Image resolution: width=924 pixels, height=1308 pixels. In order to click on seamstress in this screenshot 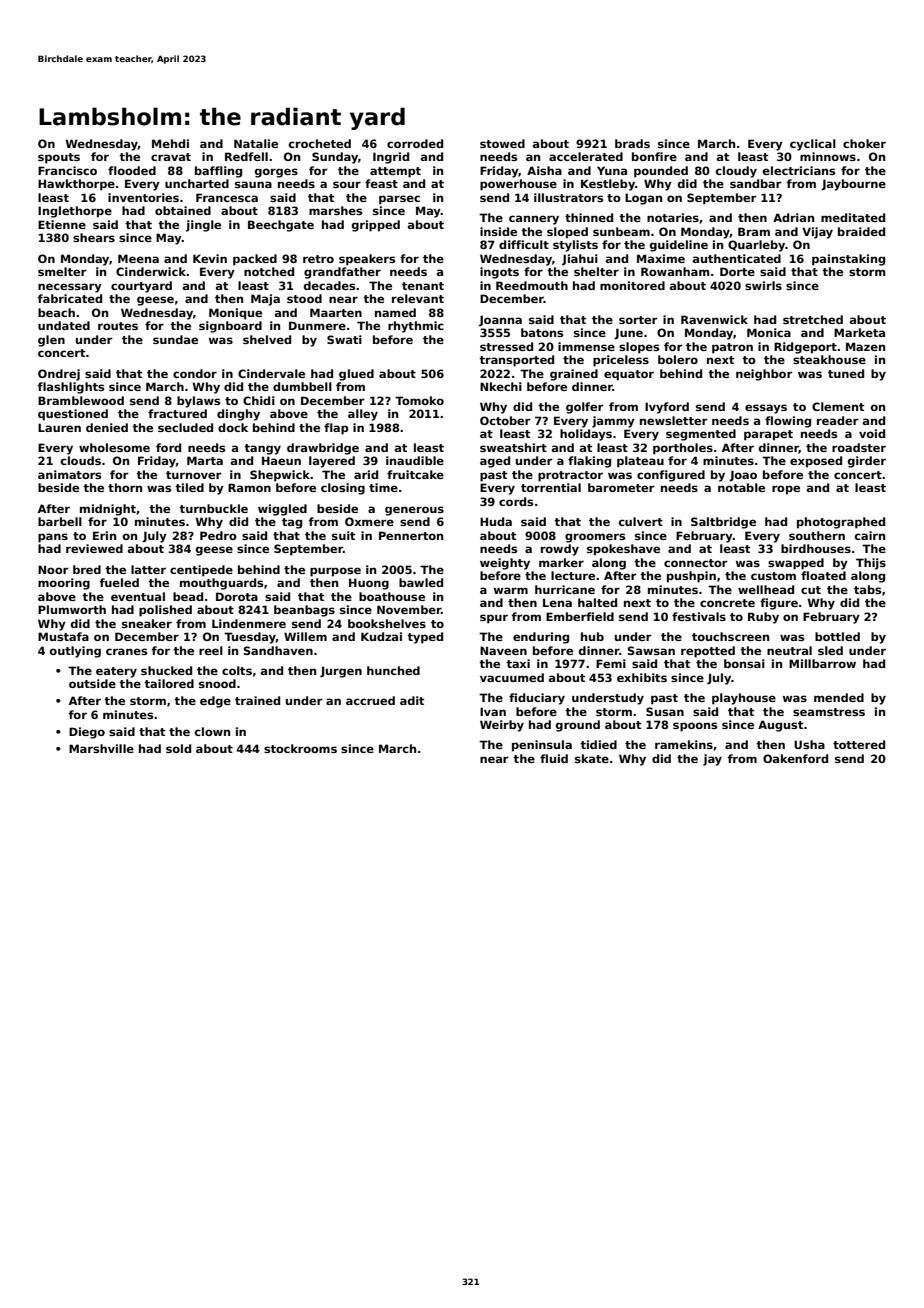, I will do `click(829, 712)`.
